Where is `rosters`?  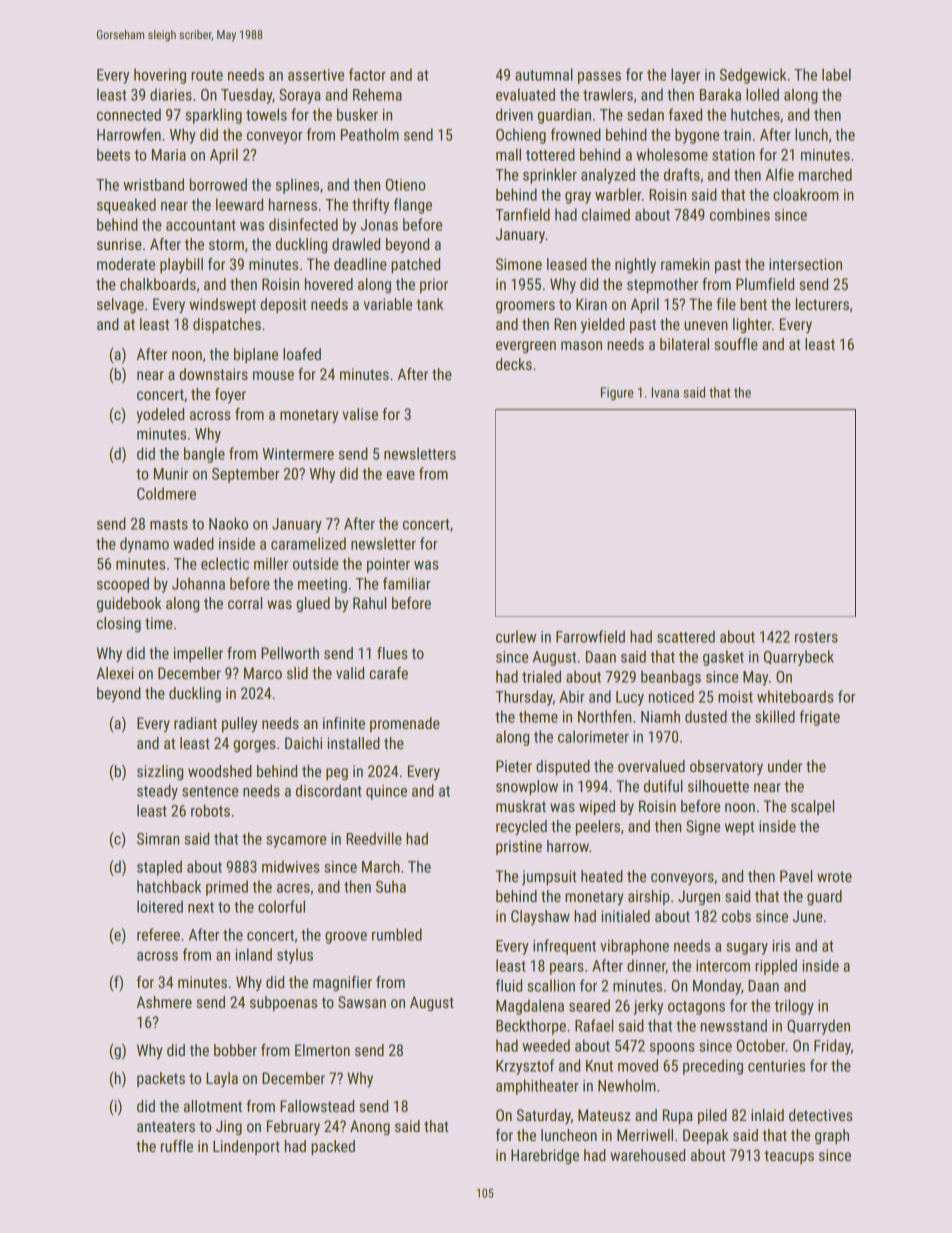 rosters is located at coordinates (816, 637).
